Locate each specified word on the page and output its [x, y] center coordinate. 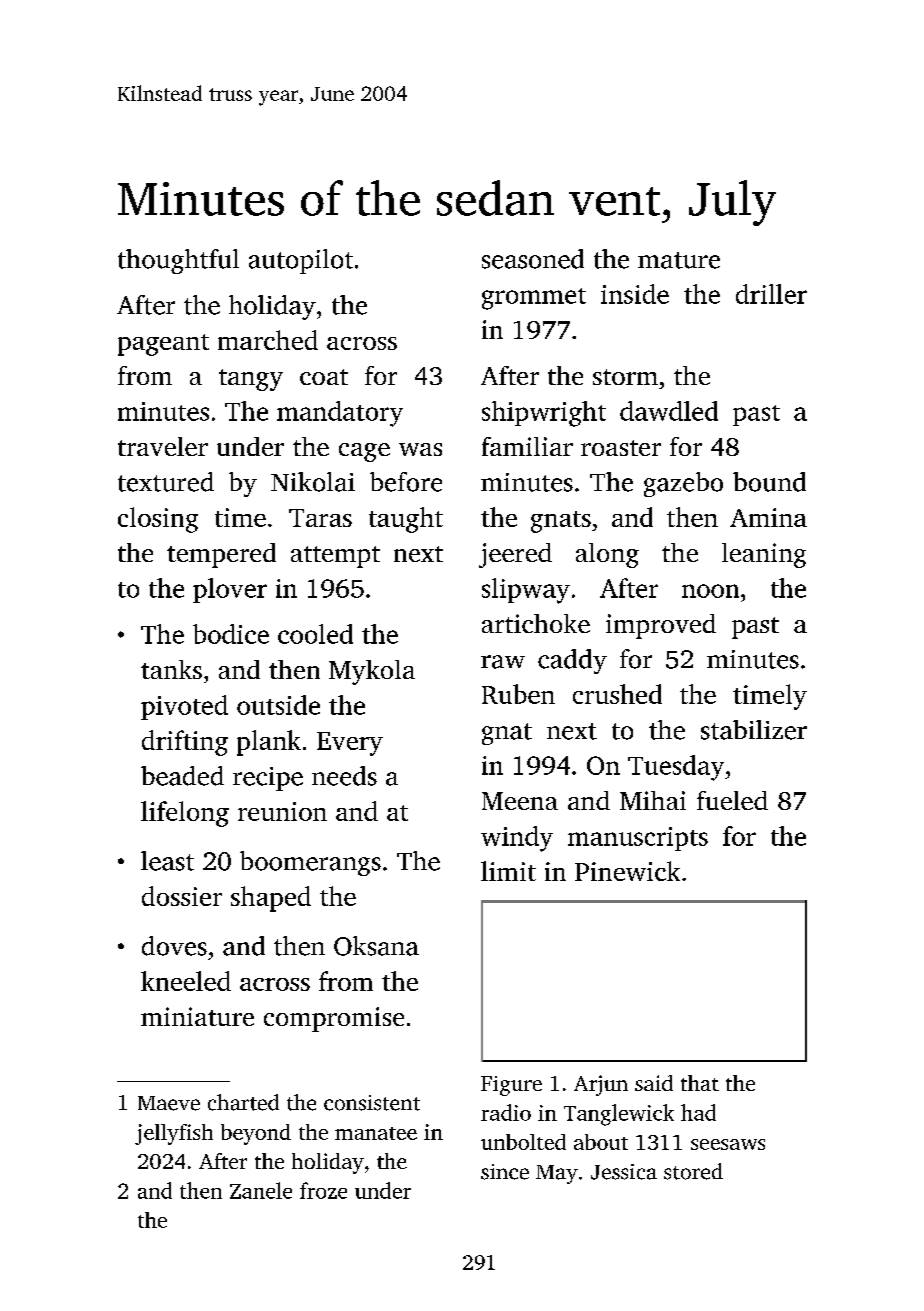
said [654, 1083]
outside [278, 705]
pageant [163, 345]
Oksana [376, 946]
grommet [534, 299]
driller [771, 294]
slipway [526, 591]
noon [710, 591]
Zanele [261, 1190]
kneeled [186, 981]
